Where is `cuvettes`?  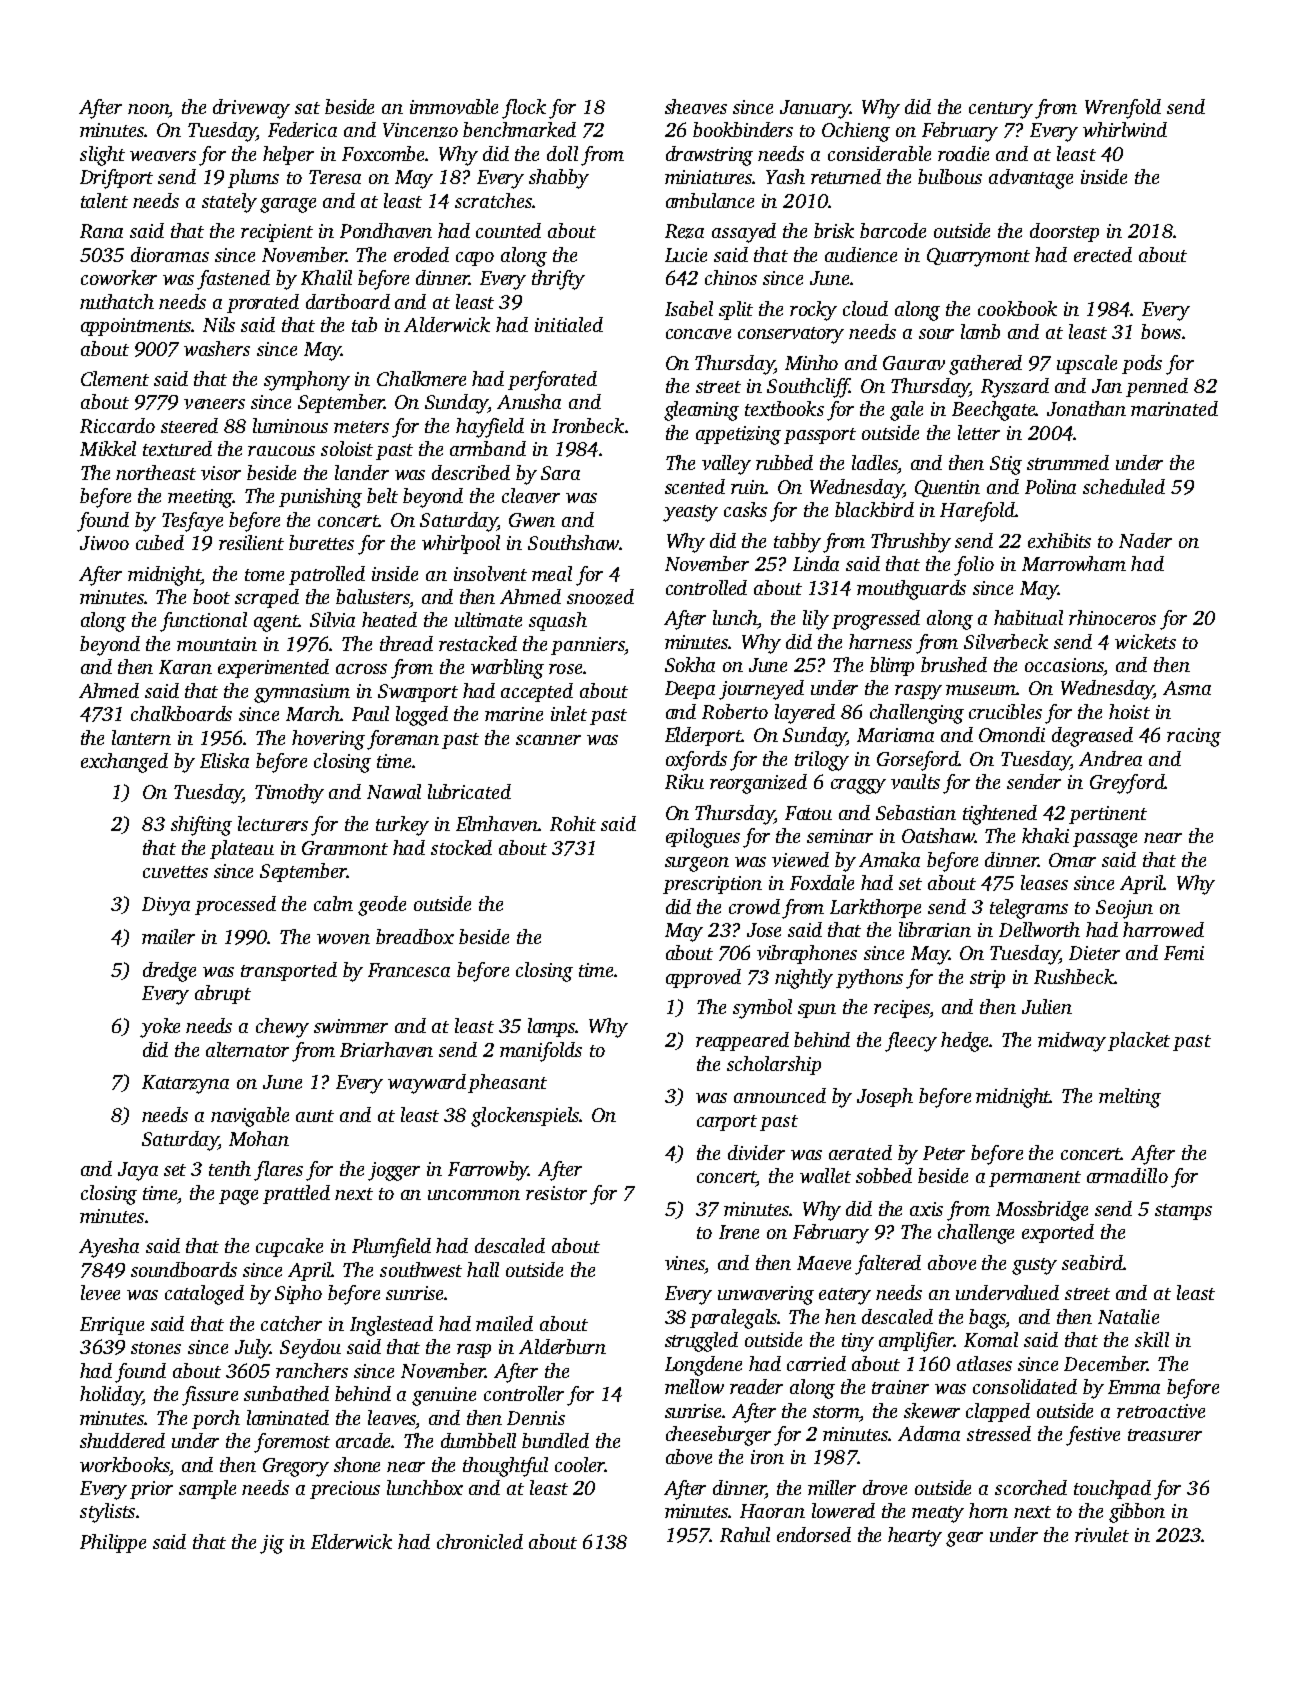
cuvettes is located at coordinates (175, 872).
